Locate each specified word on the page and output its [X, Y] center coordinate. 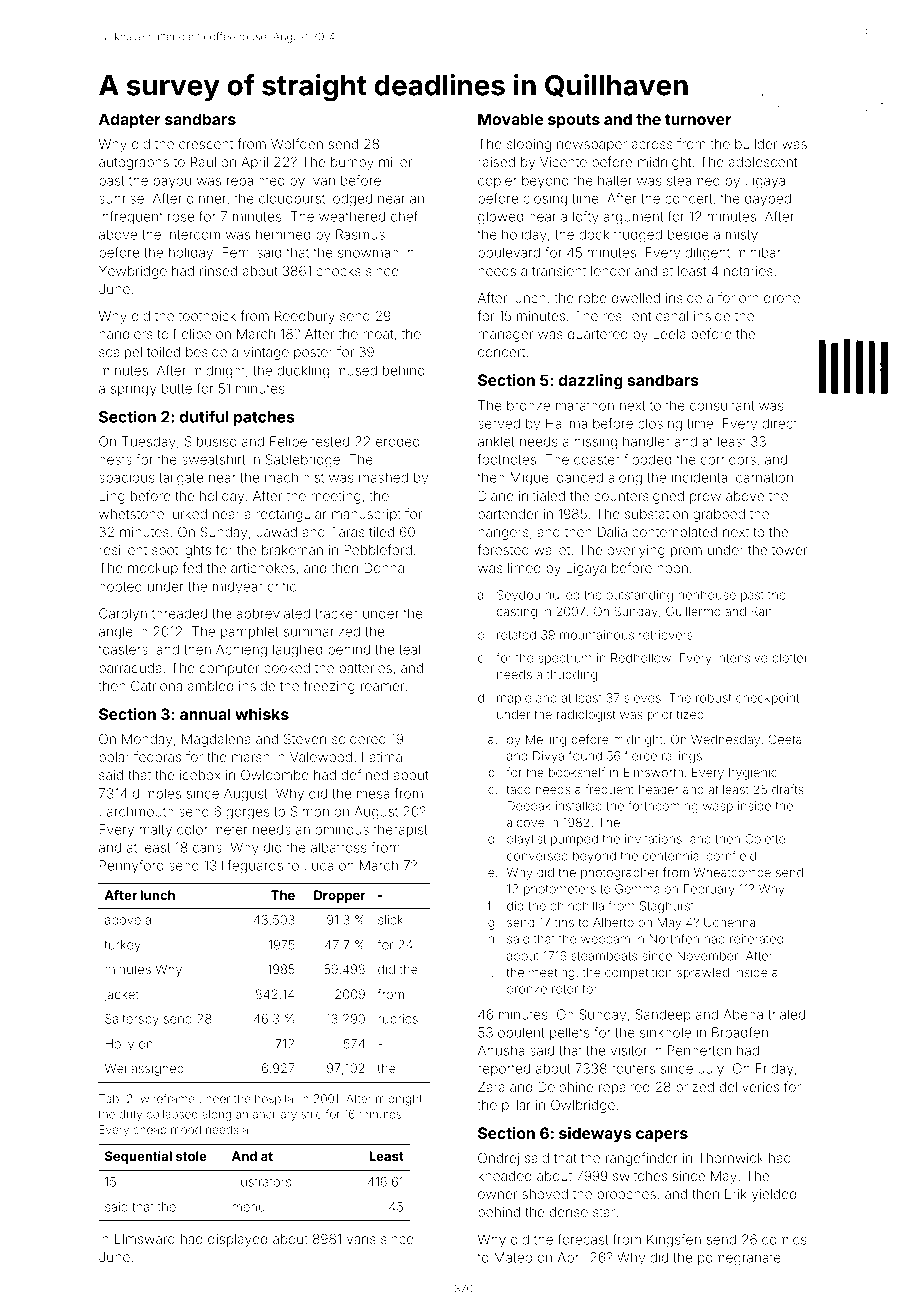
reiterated [756, 939]
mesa [373, 795]
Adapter [130, 120]
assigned [157, 1069]
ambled [210, 686]
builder [756, 144]
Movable [510, 119]
